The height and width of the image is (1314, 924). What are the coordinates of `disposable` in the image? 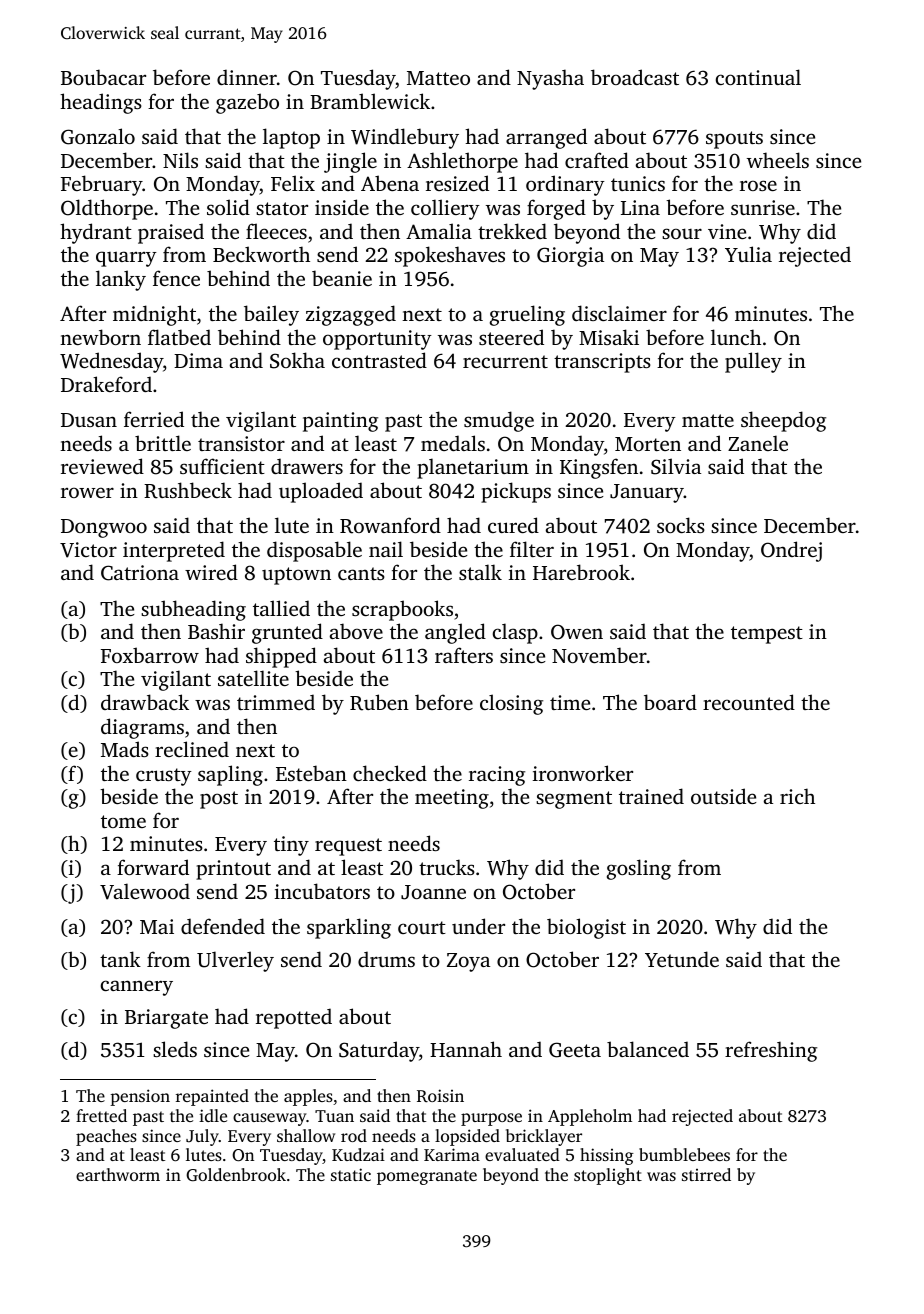 It's located at (314, 551).
